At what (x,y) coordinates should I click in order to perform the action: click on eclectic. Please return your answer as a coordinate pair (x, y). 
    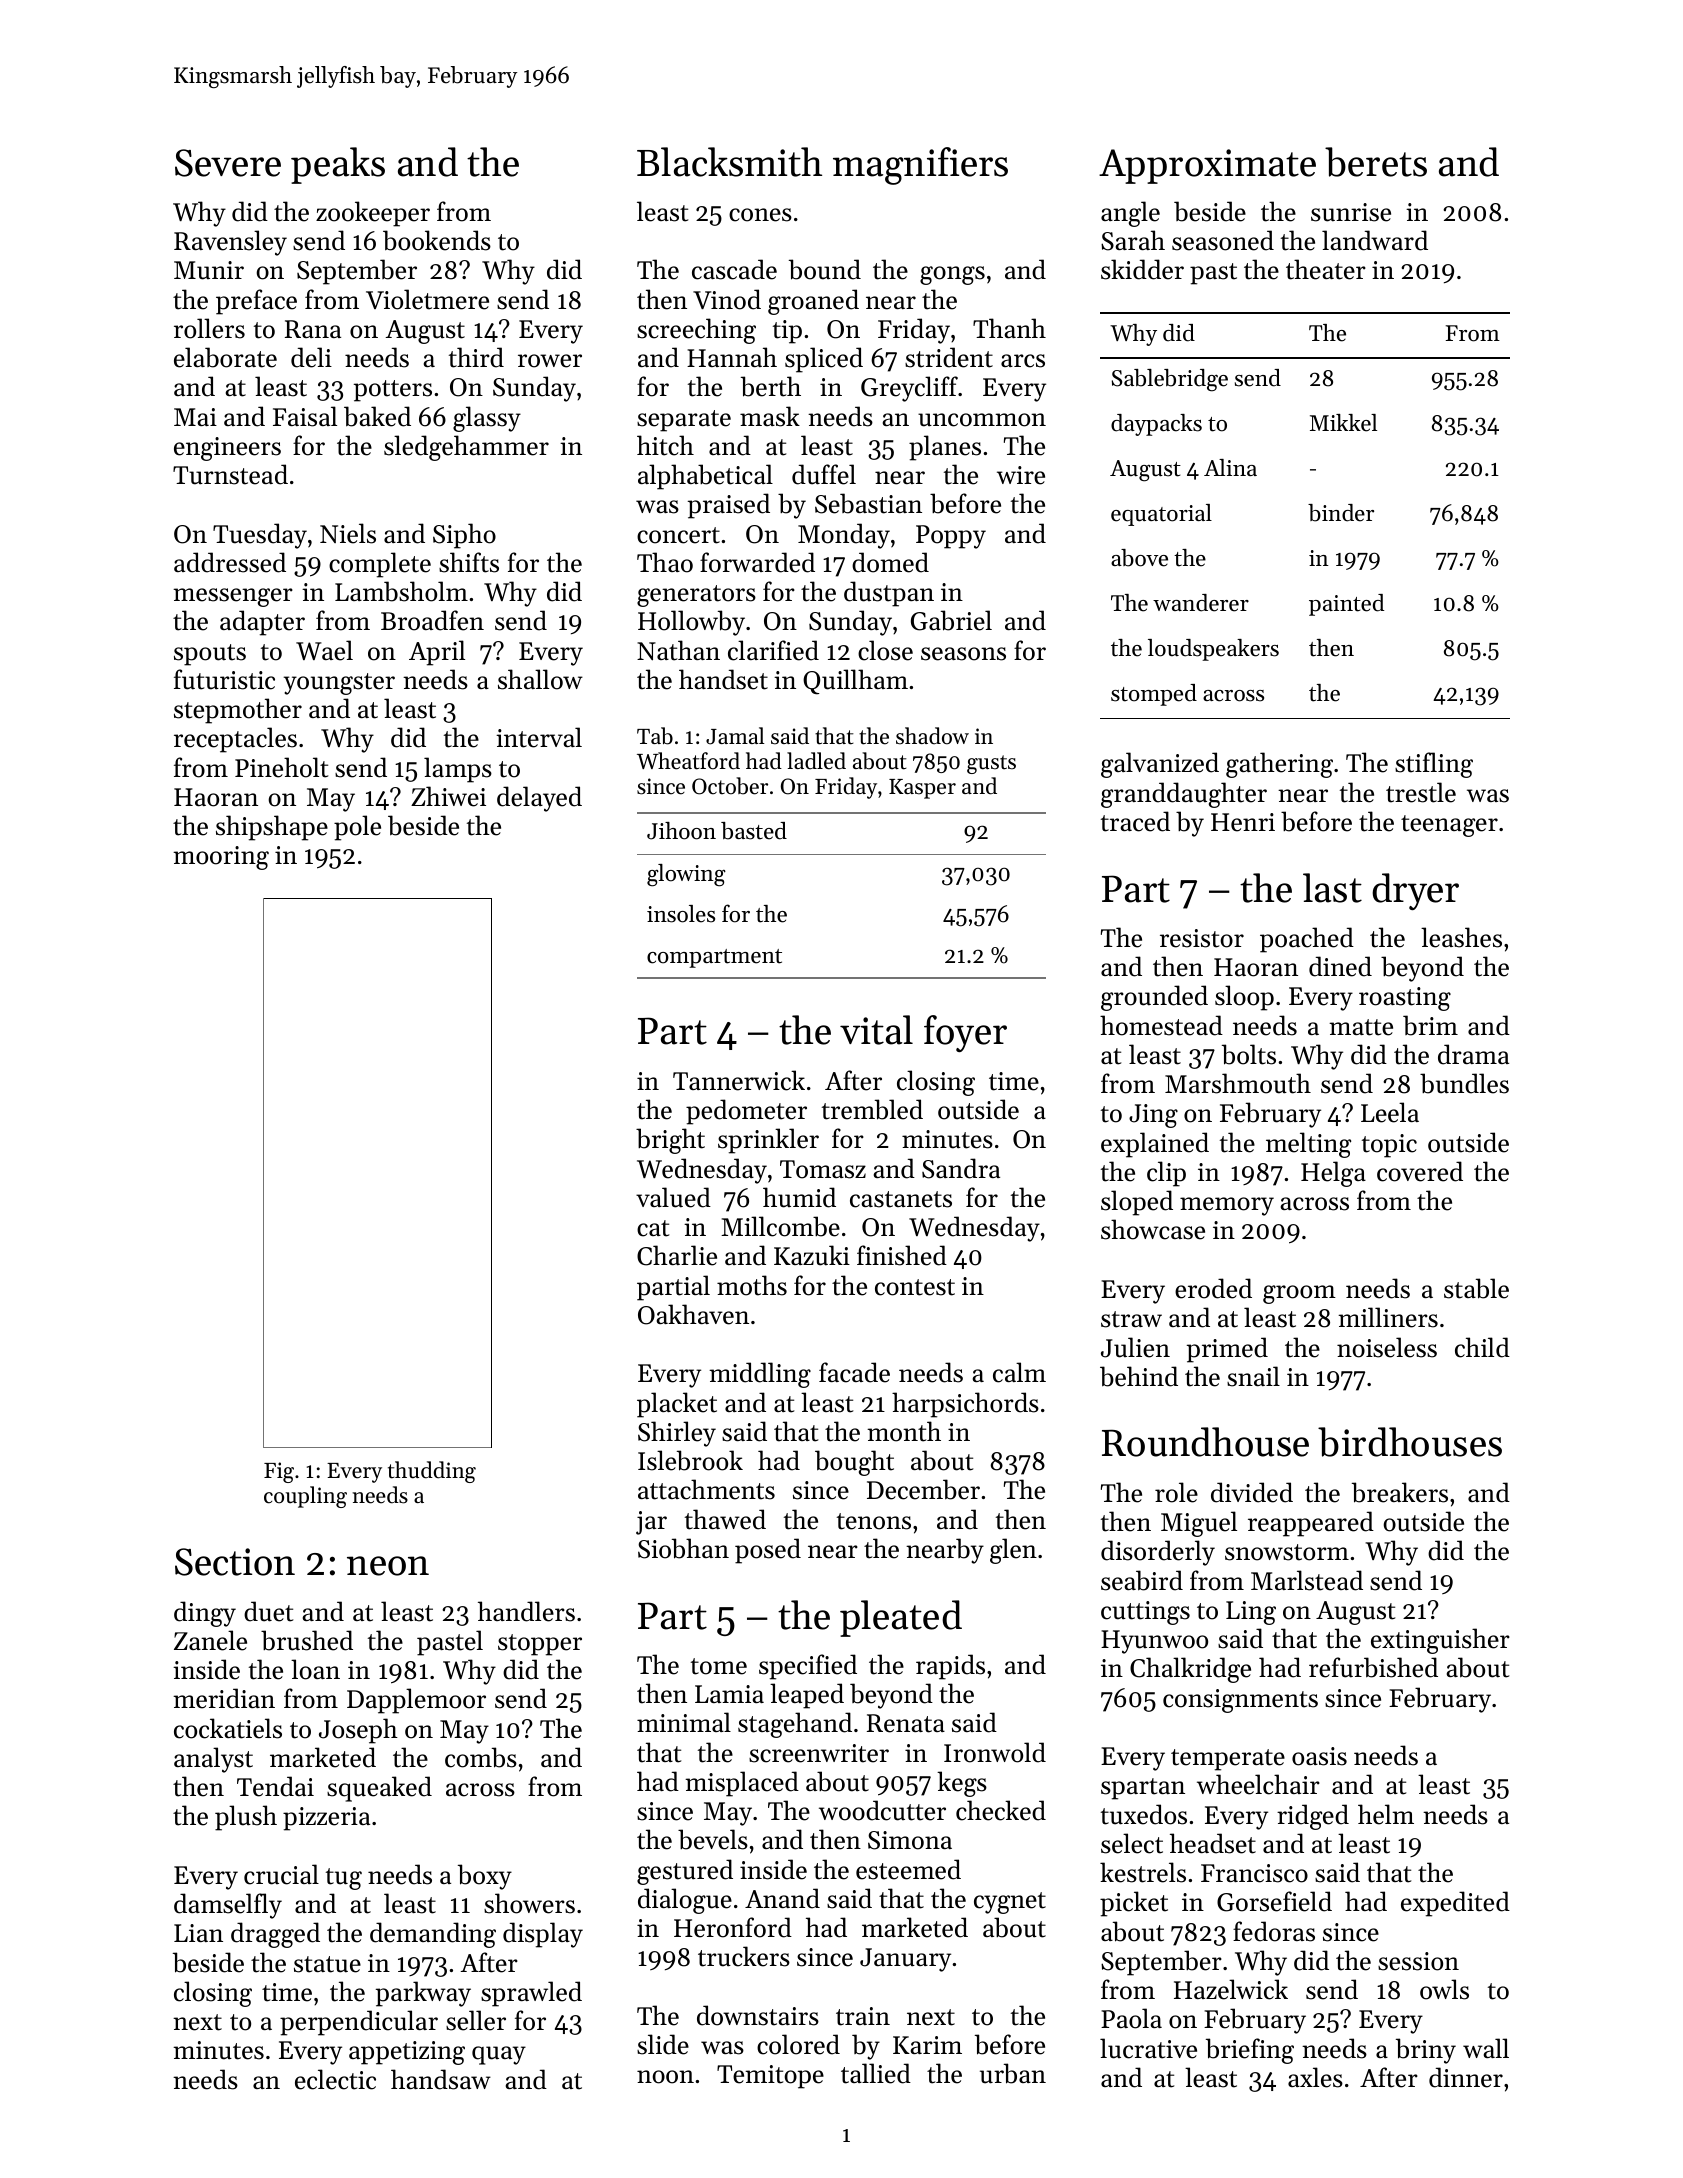
    Looking at the image, I should click on (335, 2079).
